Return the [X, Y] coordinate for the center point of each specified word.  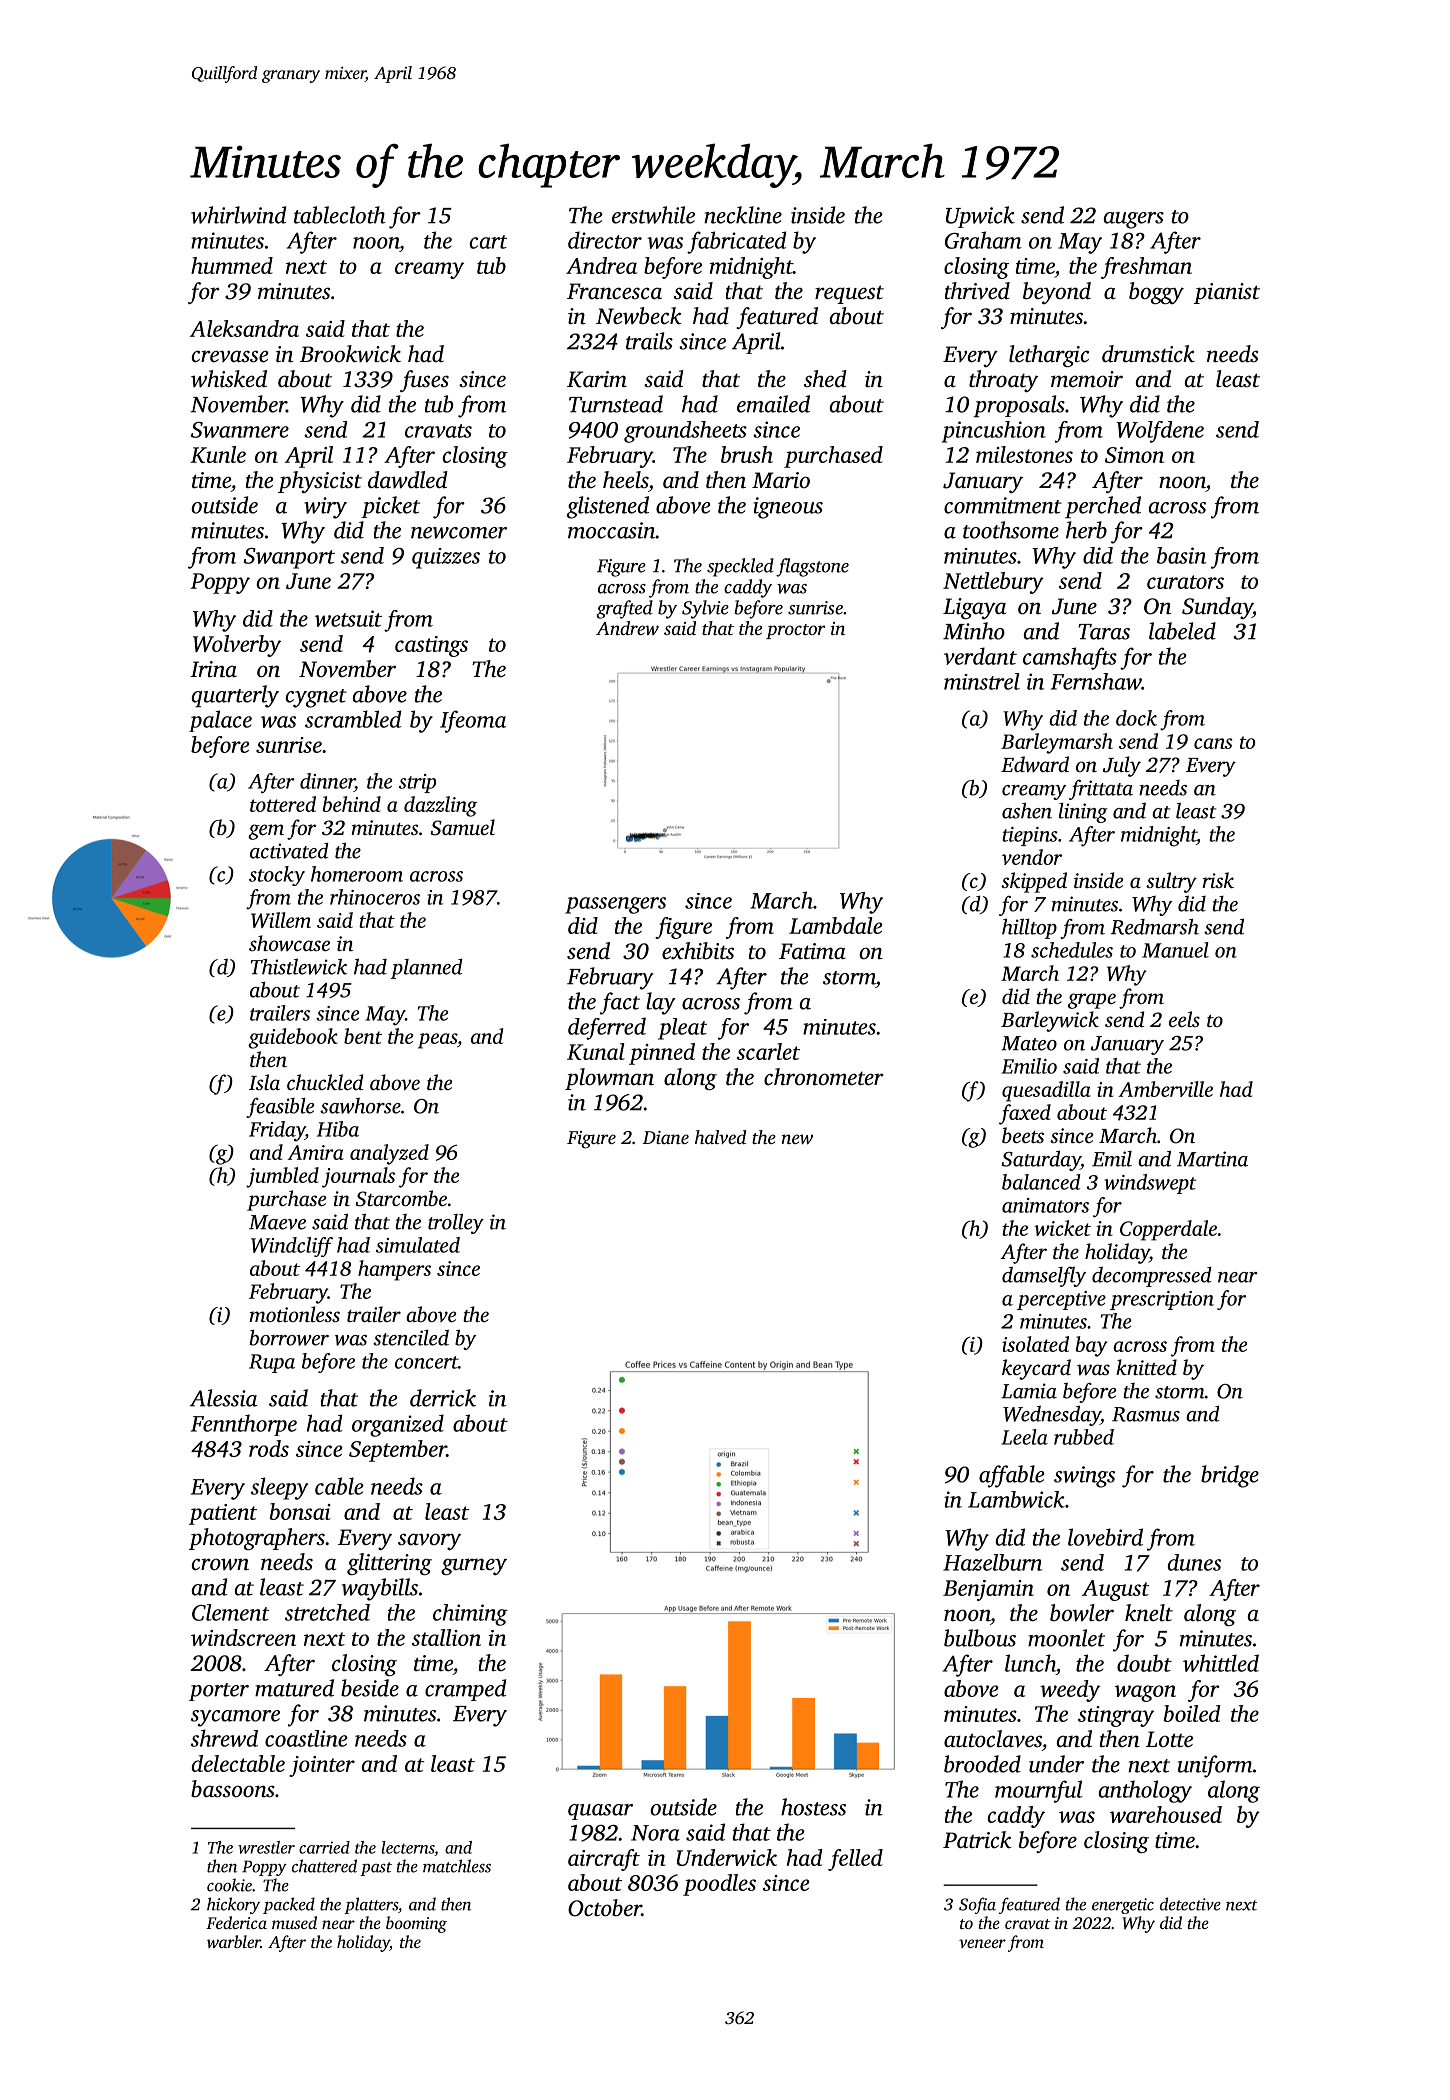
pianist [1227, 293]
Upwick [980, 217]
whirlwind [238, 215]
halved [720, 1137]
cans [1213, 743]
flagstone [812, 567]
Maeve [277, 1222]
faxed [1025, 1114]
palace [220, 721]
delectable [238, 1763]
